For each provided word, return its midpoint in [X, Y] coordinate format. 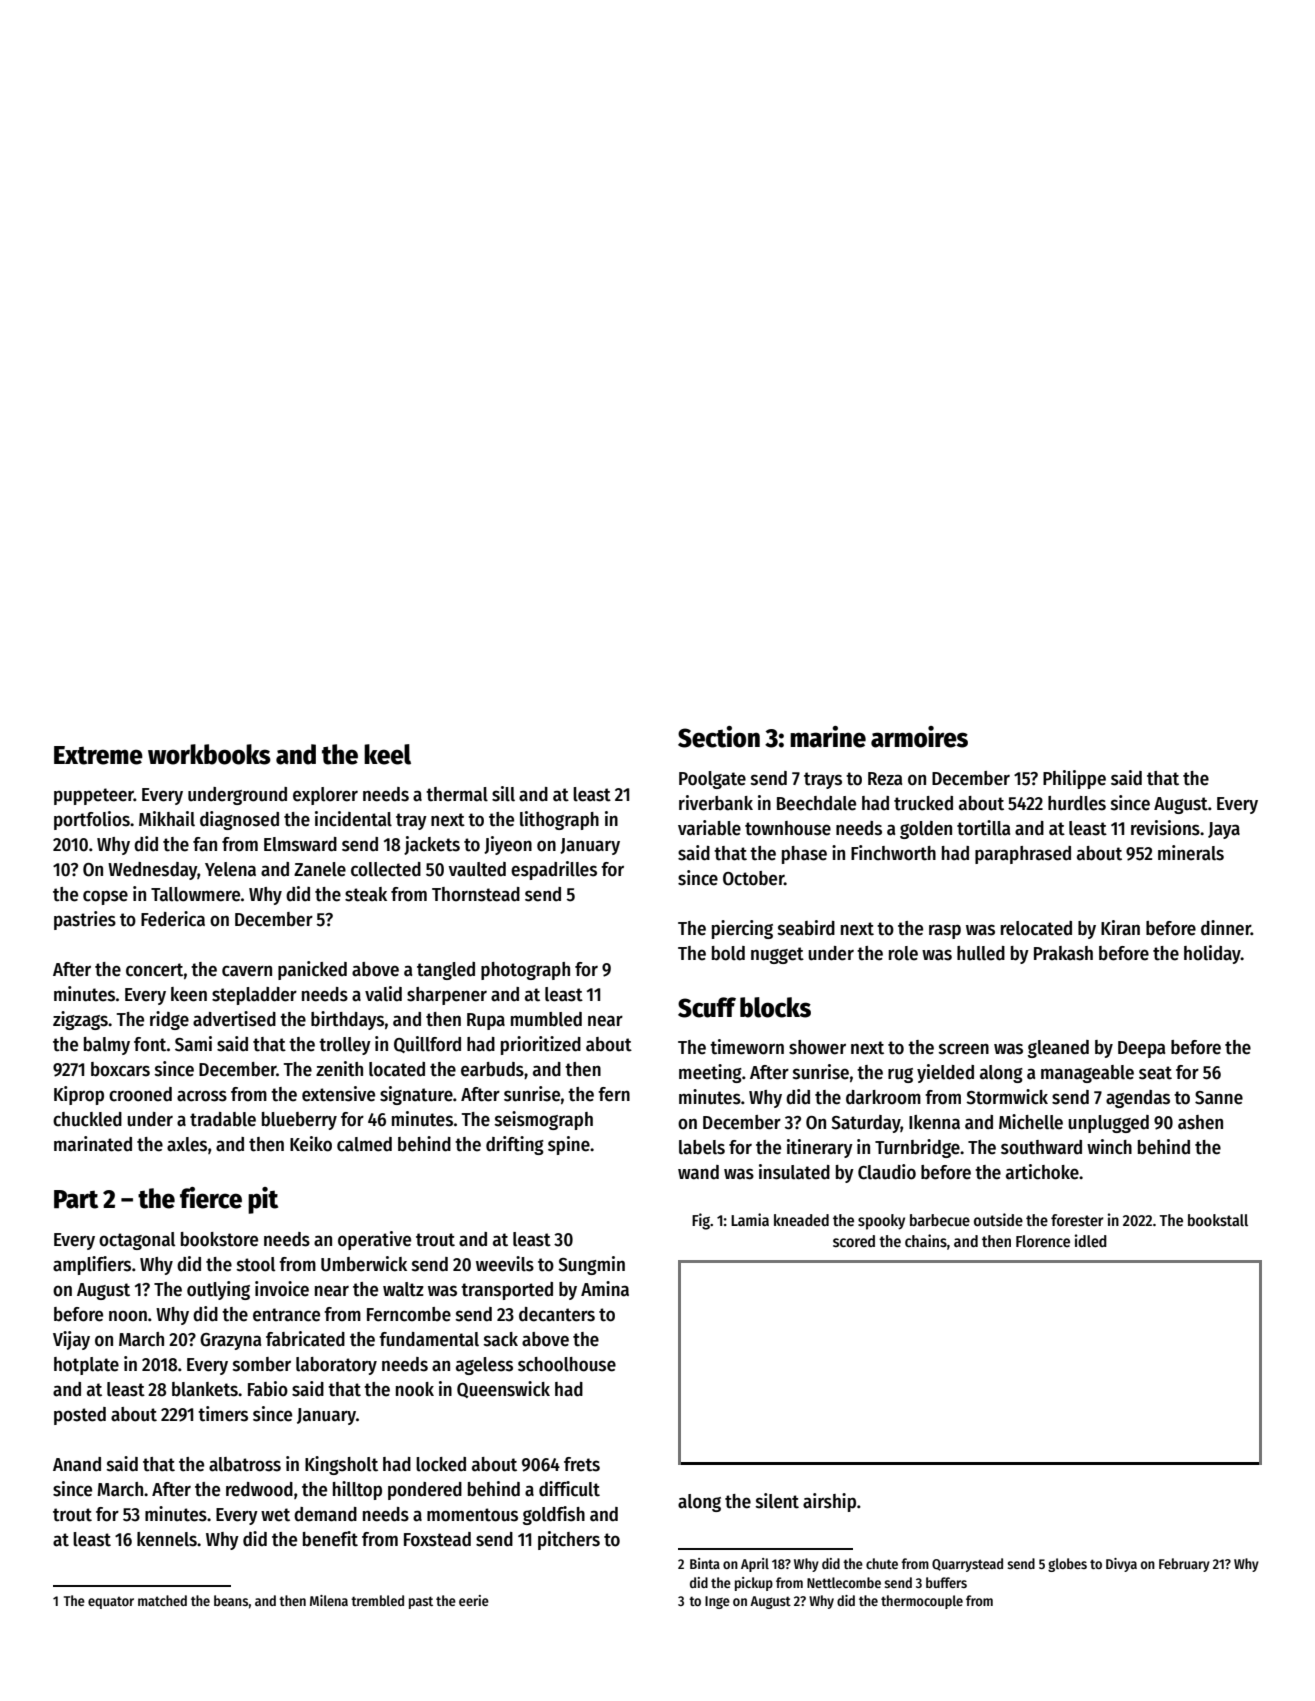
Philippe [1074, 779]
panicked [312, 970]
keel [387, 754]
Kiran [1120, 928]
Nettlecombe [844, 1582]
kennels [167, 1539]
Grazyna [230, 1341]
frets [582, 1464]
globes [1067, 1565]
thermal [457, 794]
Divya [1121, 1565]
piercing [742, 929]
